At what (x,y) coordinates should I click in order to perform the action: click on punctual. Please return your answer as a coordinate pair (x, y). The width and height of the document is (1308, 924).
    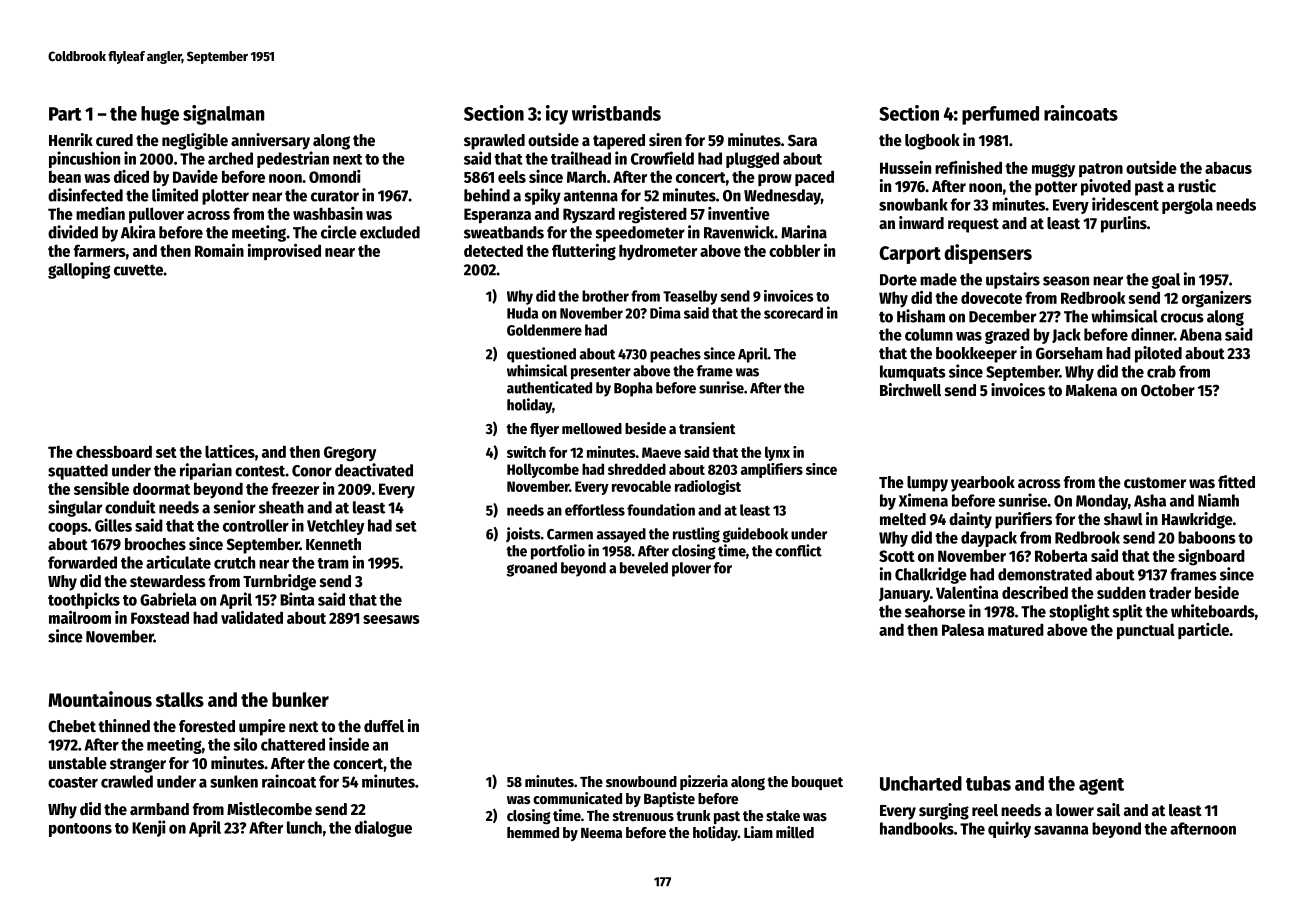
    Looking at the image, I should click on (1146, 631).
